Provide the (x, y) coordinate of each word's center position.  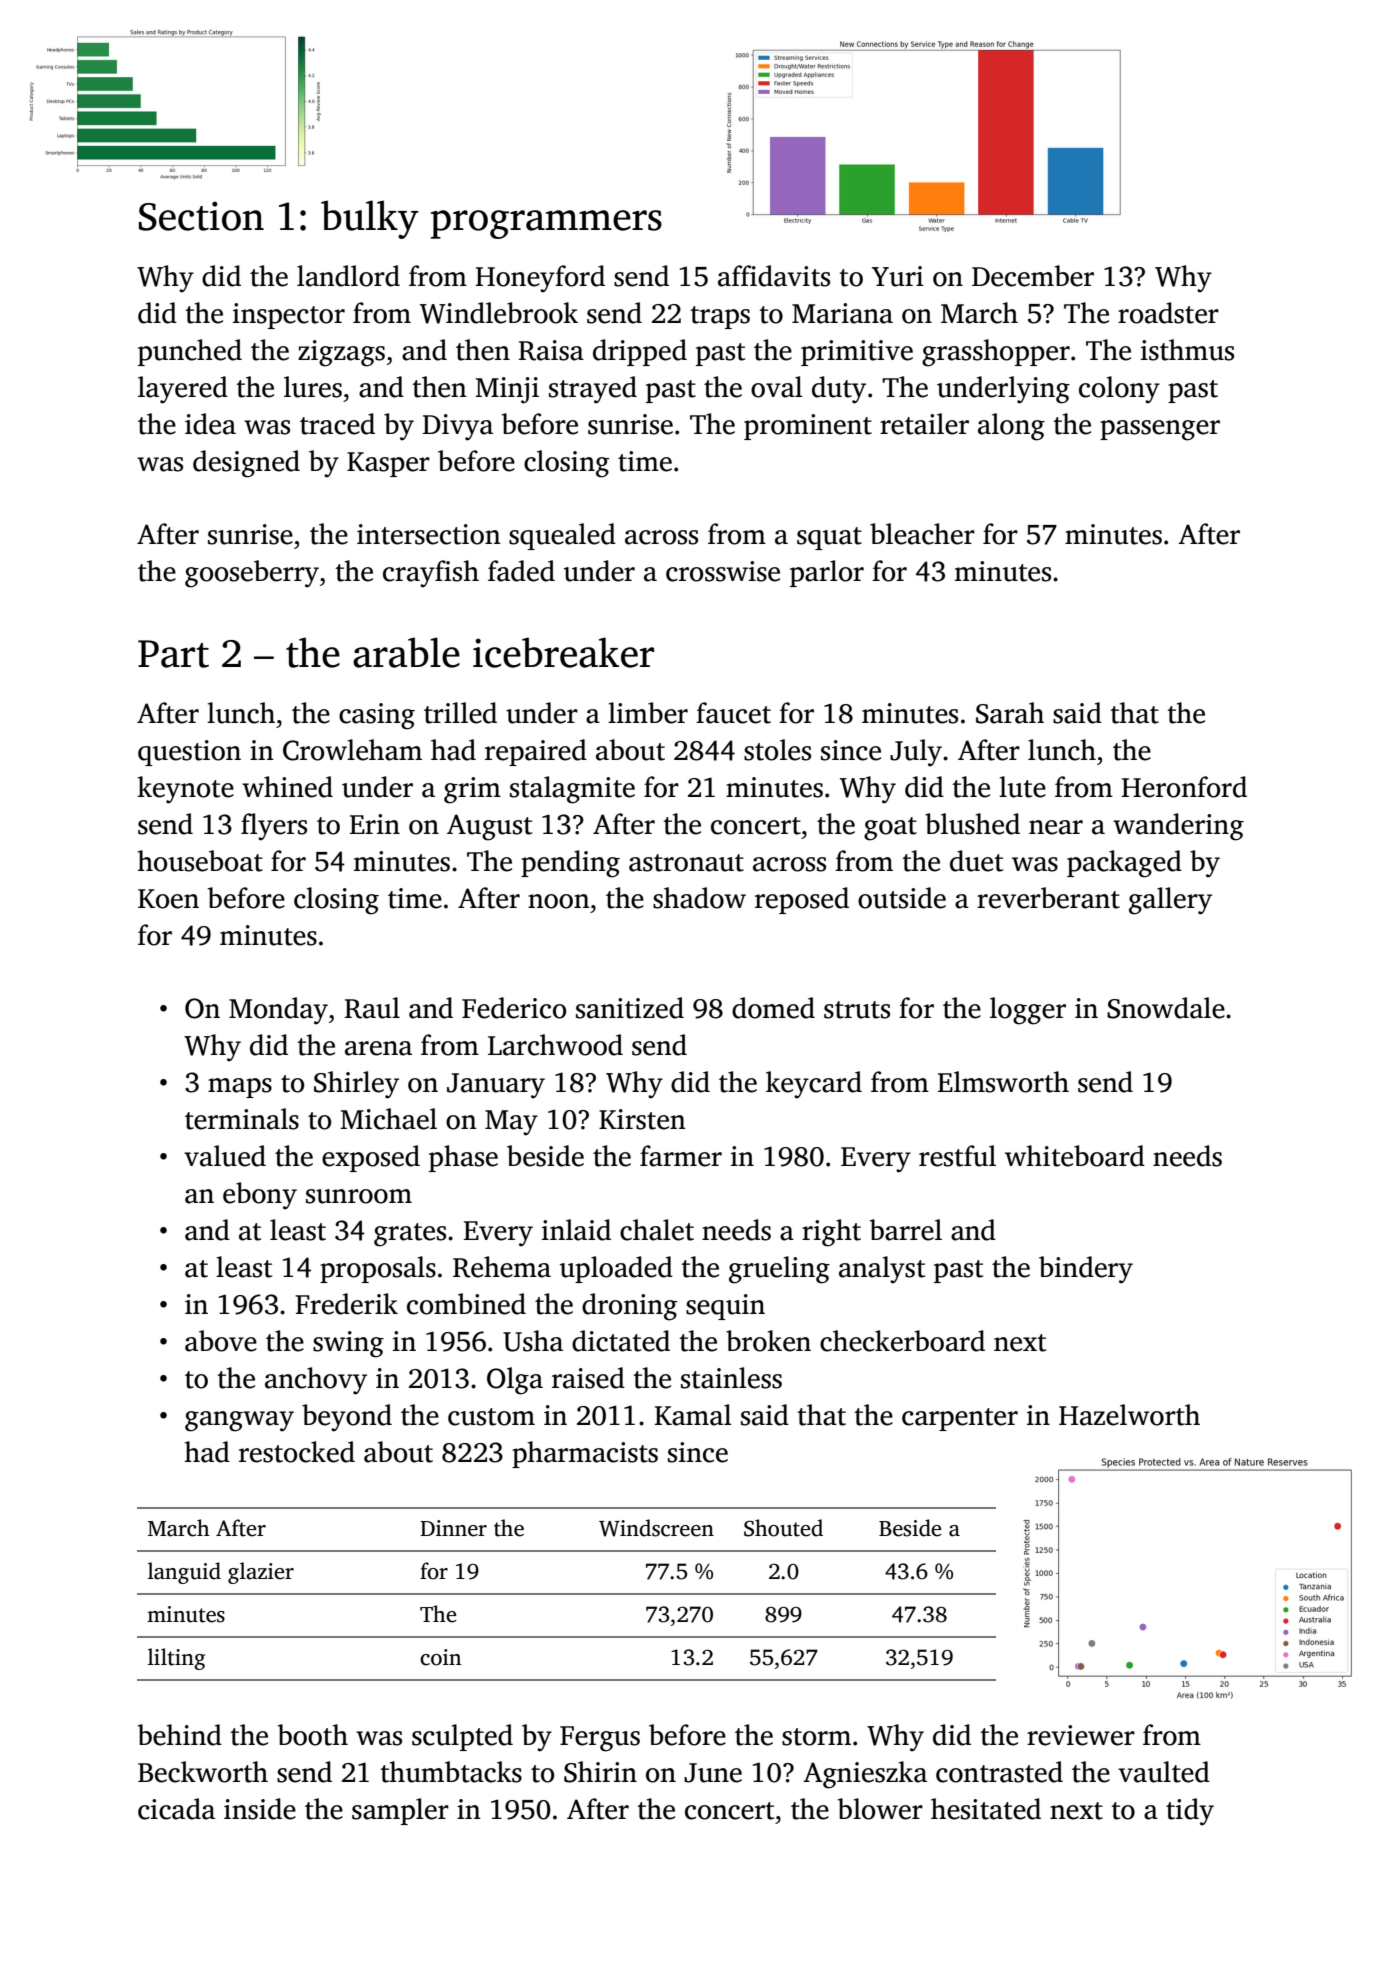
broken (768, 1341)
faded (521, 571)
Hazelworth (1129, 1415)
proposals (378, 1269)
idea (210, 424)
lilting (176, 1659)
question (189, 753)
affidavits (774, 276)
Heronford (1184, 787)
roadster (1168, 313)
